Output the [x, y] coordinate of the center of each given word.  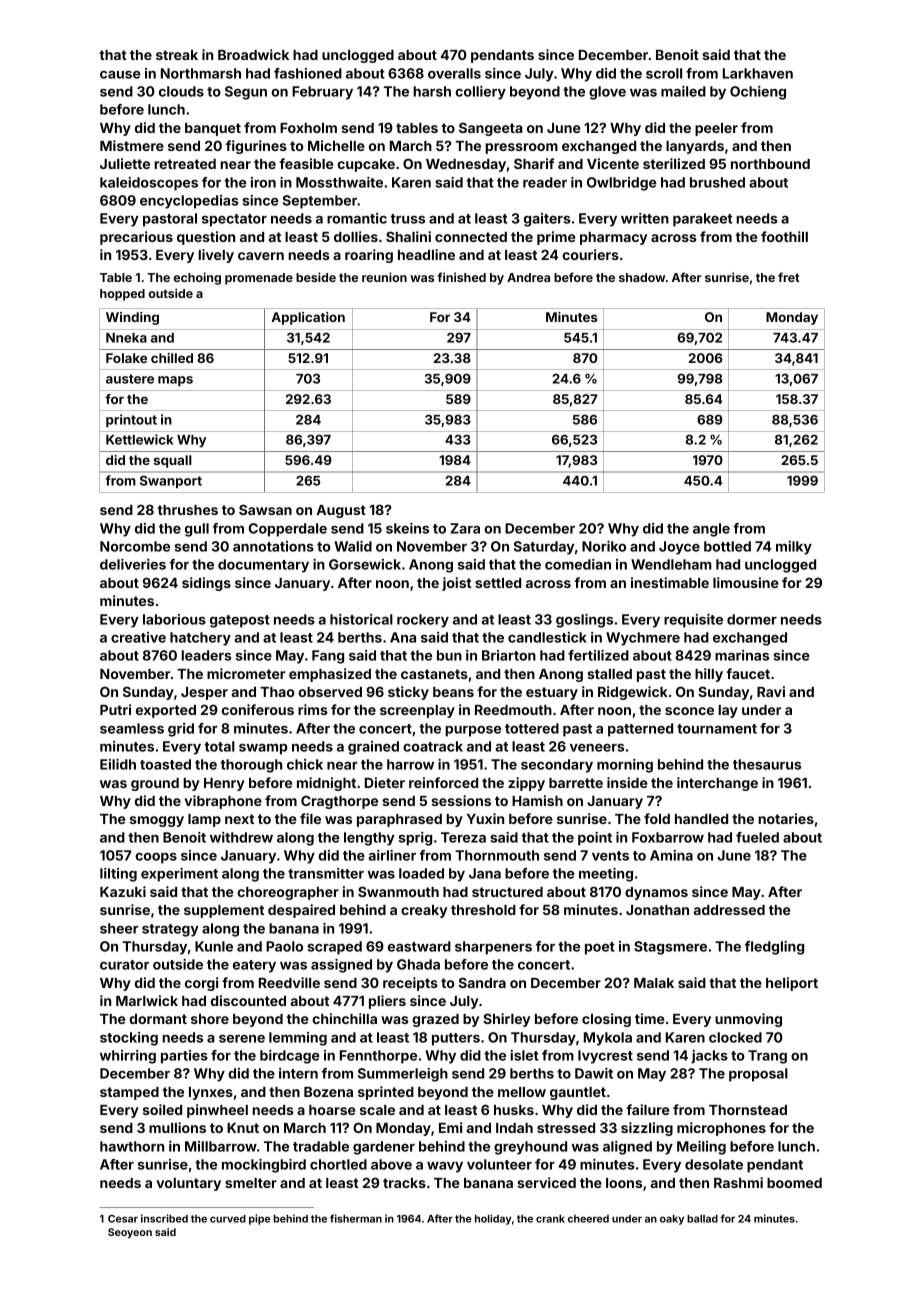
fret [789, 277]
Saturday [544, 548]
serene [242, 1039]
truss [408, 219]
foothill [784, 236]
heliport [792, 984]
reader [545, 182]
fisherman [356, 1218]
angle [711, 530]
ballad [702, 1219]
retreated [185, 164]
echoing [197, 278]
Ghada [418, 964]
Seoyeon [130, 1233]
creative [138, 637]
